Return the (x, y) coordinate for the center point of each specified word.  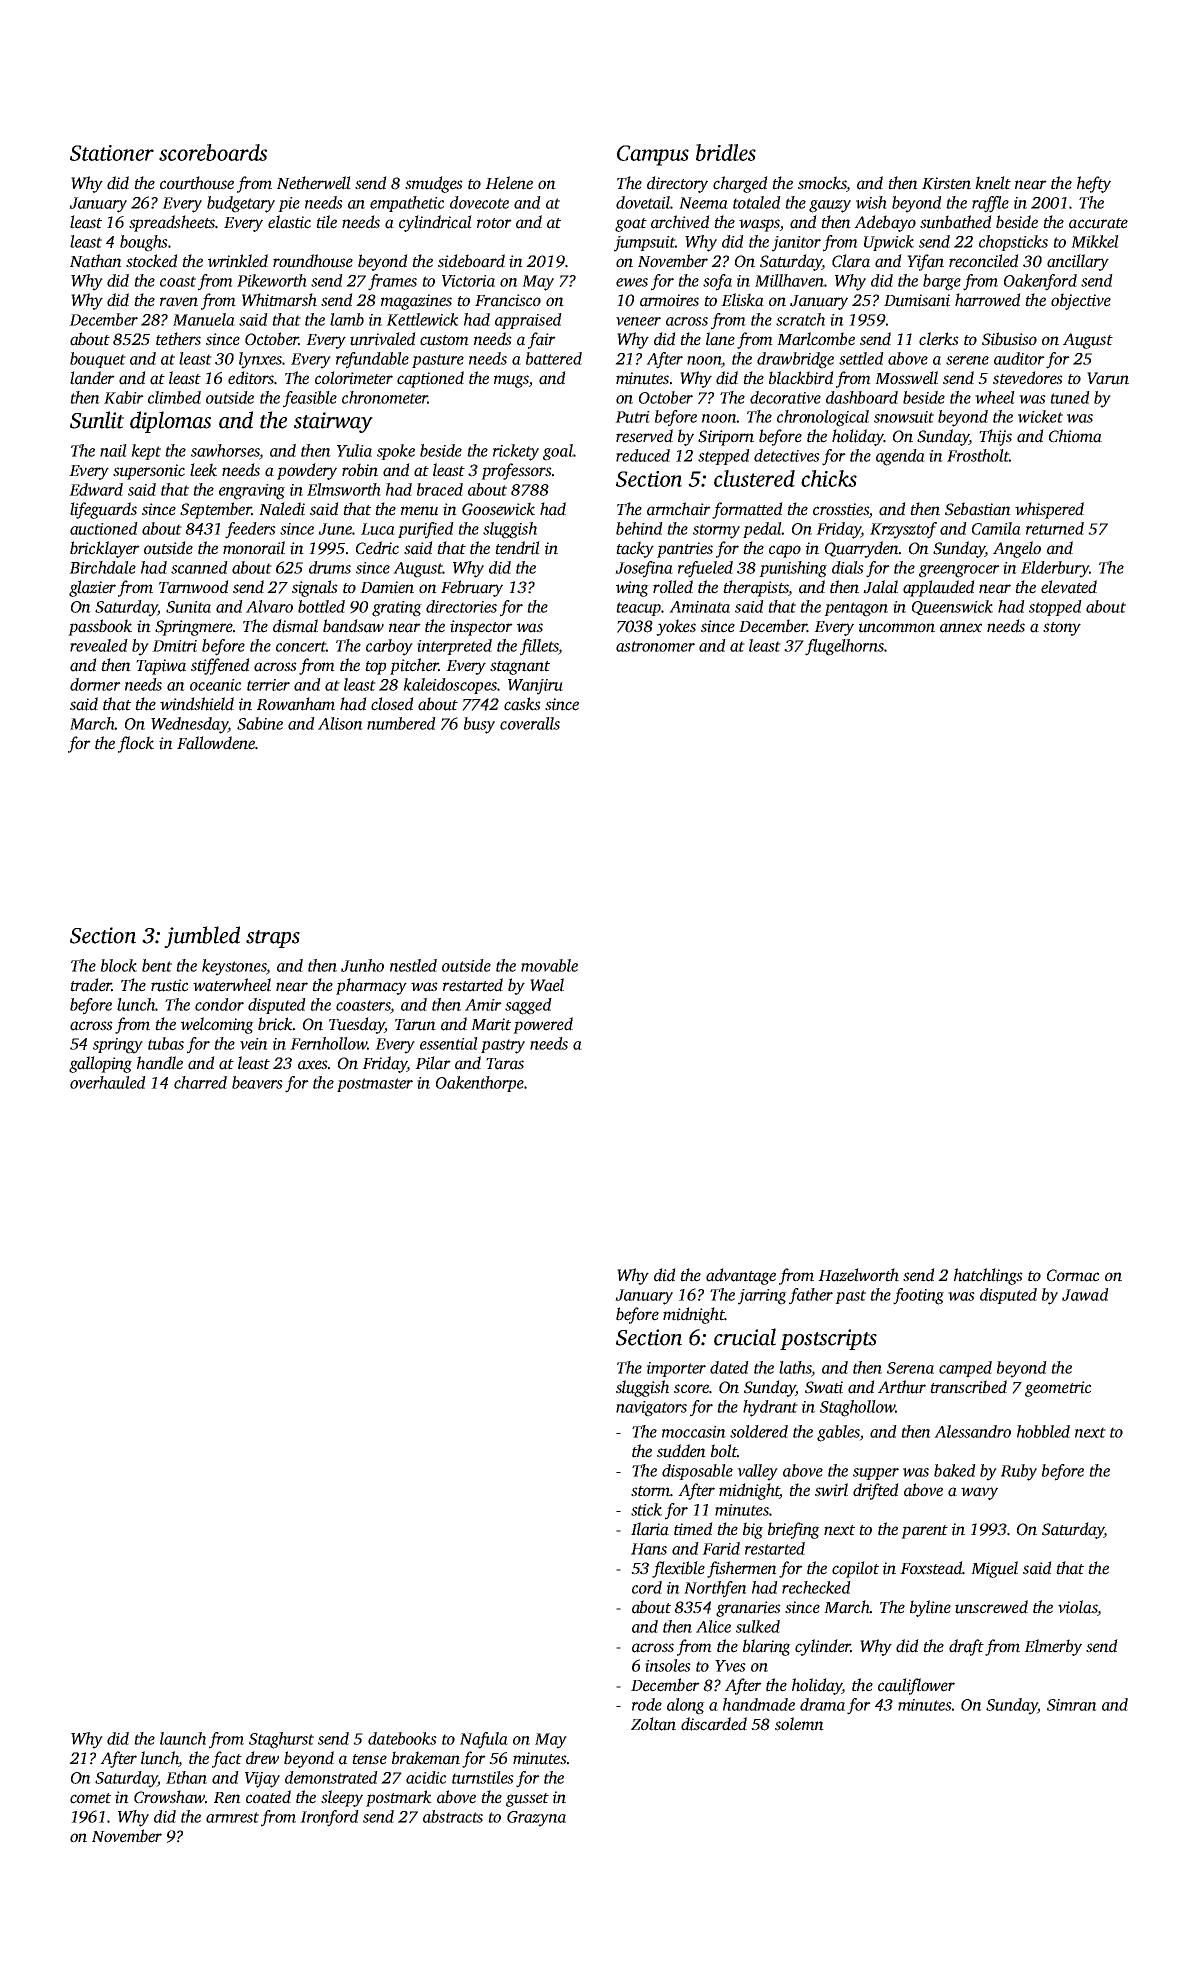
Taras (505, 1064)
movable (549, 965)
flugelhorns (844, 647)
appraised (528, 321)
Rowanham (296, 704)
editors (251, 378)
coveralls (530, 723)
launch (183, 1738)
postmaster (375, 1085)
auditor (1019, 358)
